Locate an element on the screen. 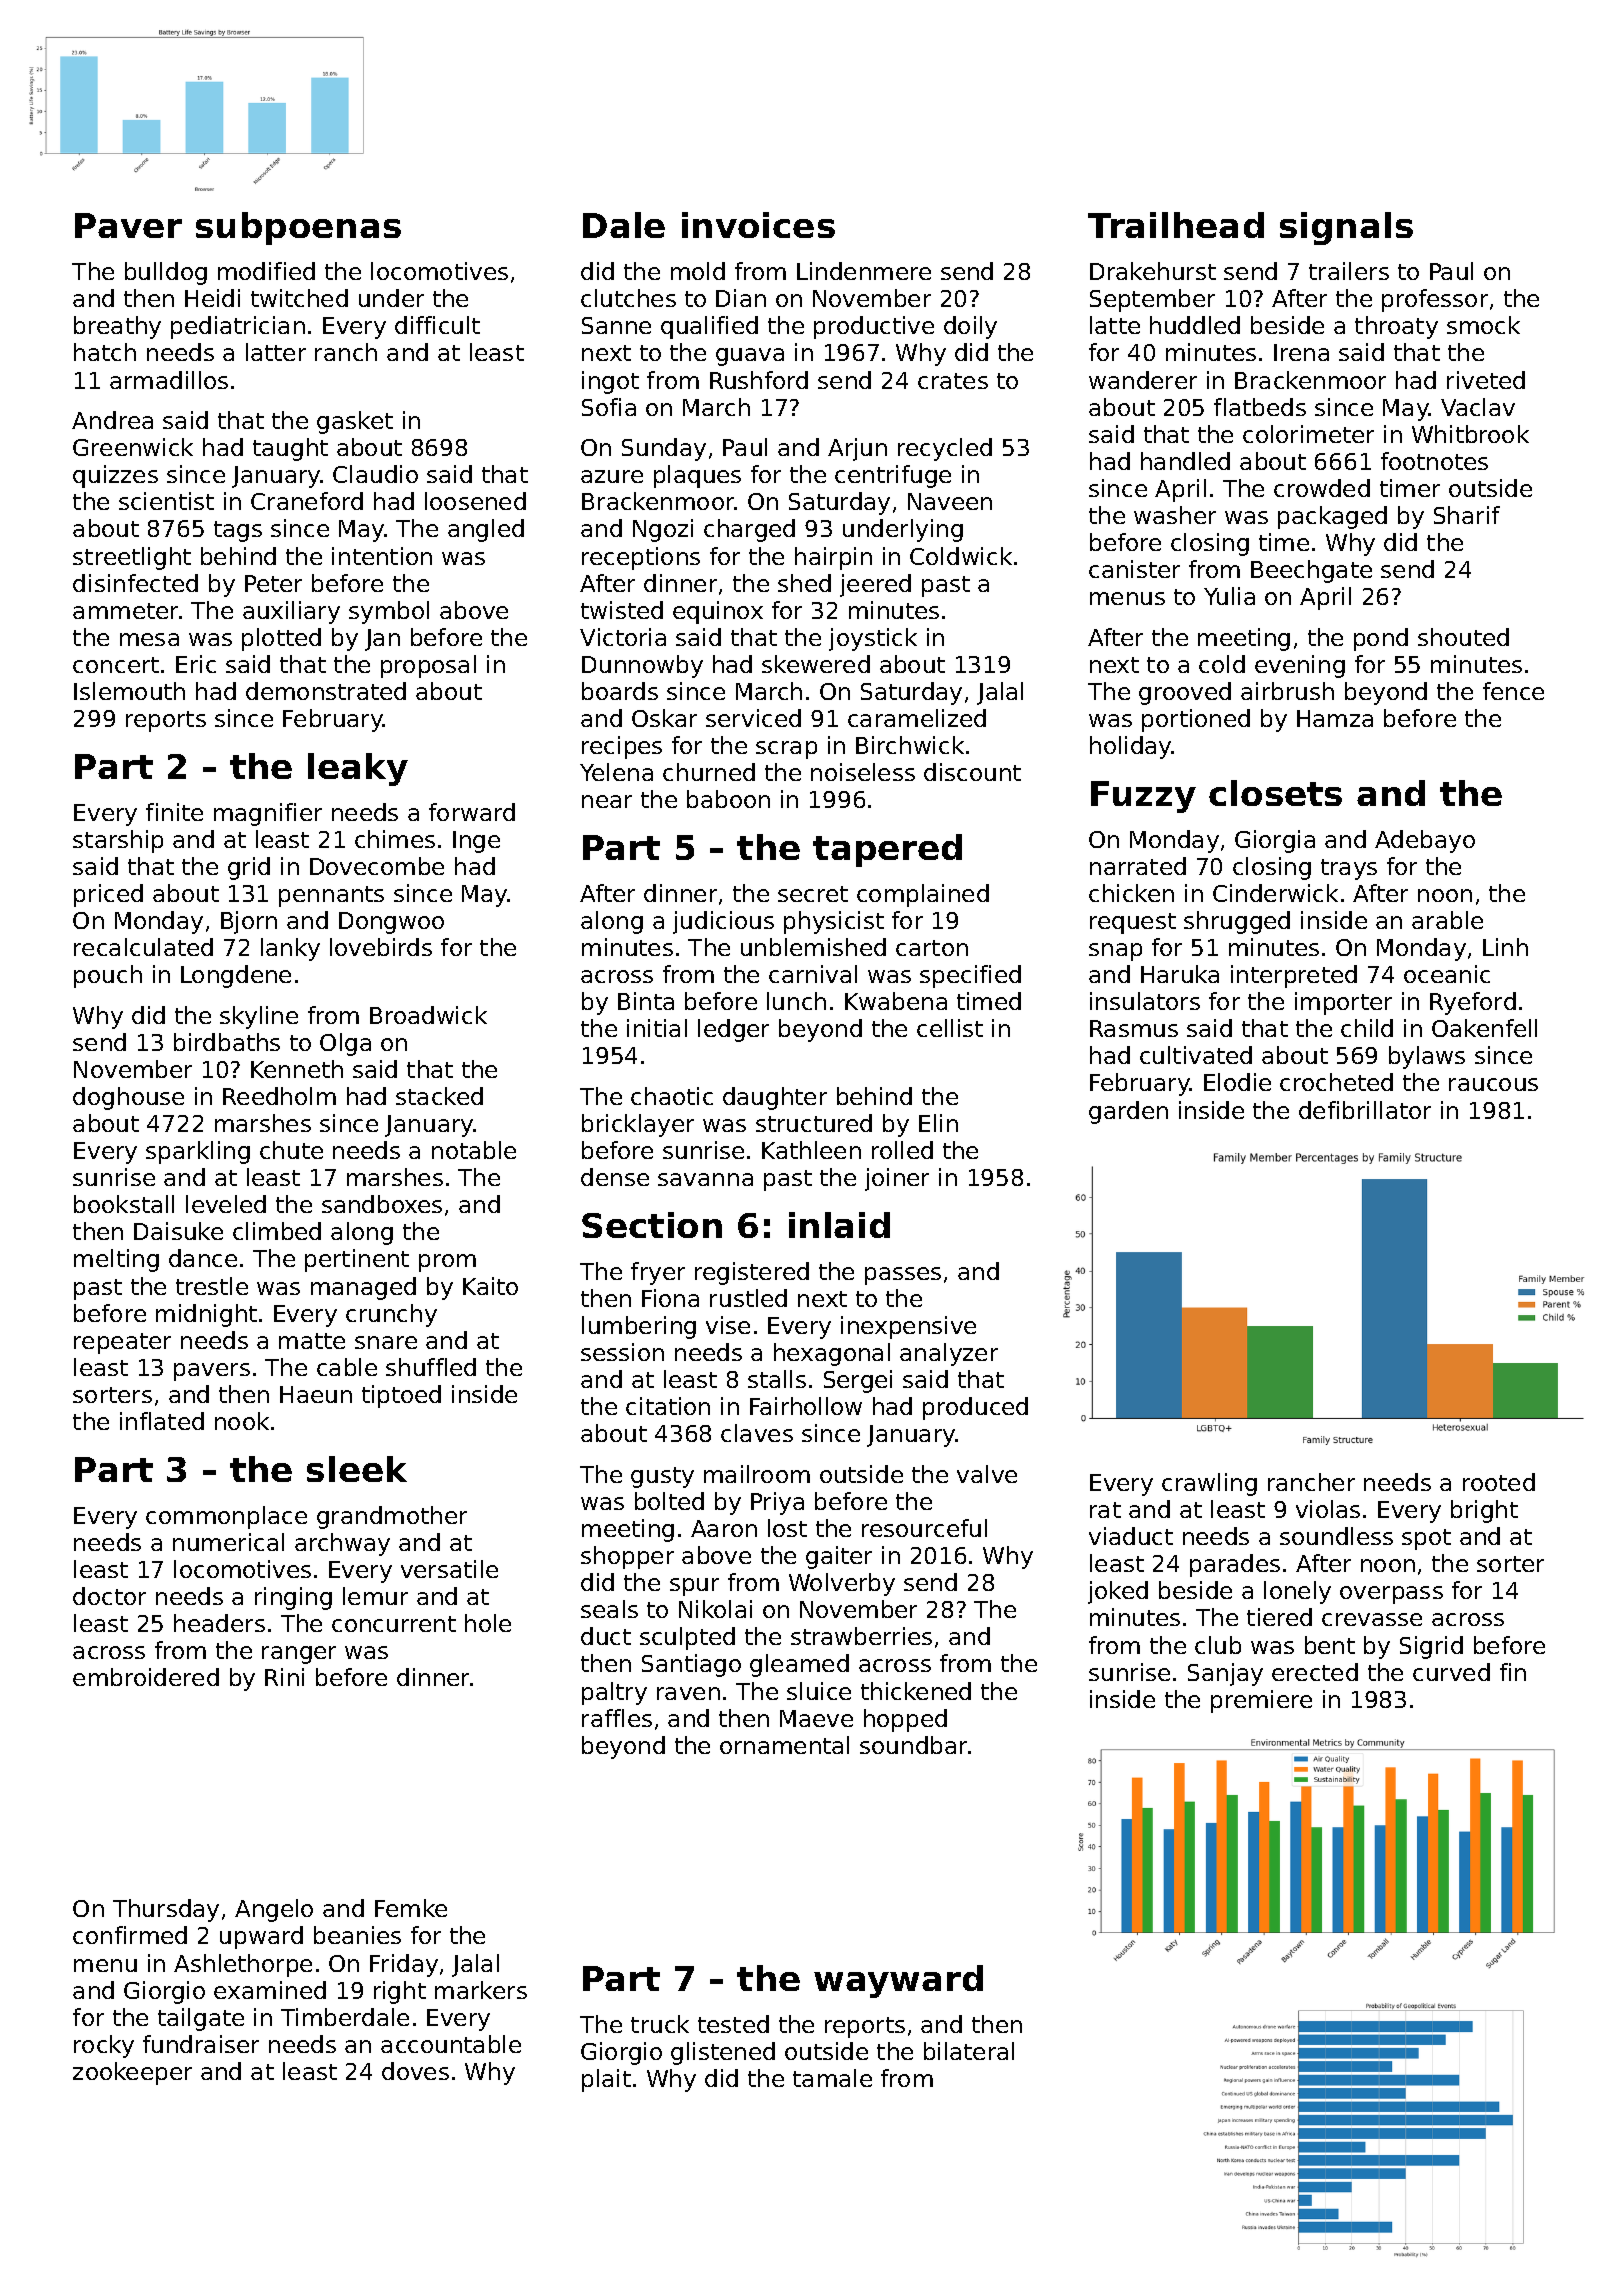 This screenshot has width=1620, height=2292. pouch is located at coordinates (108, 976).
